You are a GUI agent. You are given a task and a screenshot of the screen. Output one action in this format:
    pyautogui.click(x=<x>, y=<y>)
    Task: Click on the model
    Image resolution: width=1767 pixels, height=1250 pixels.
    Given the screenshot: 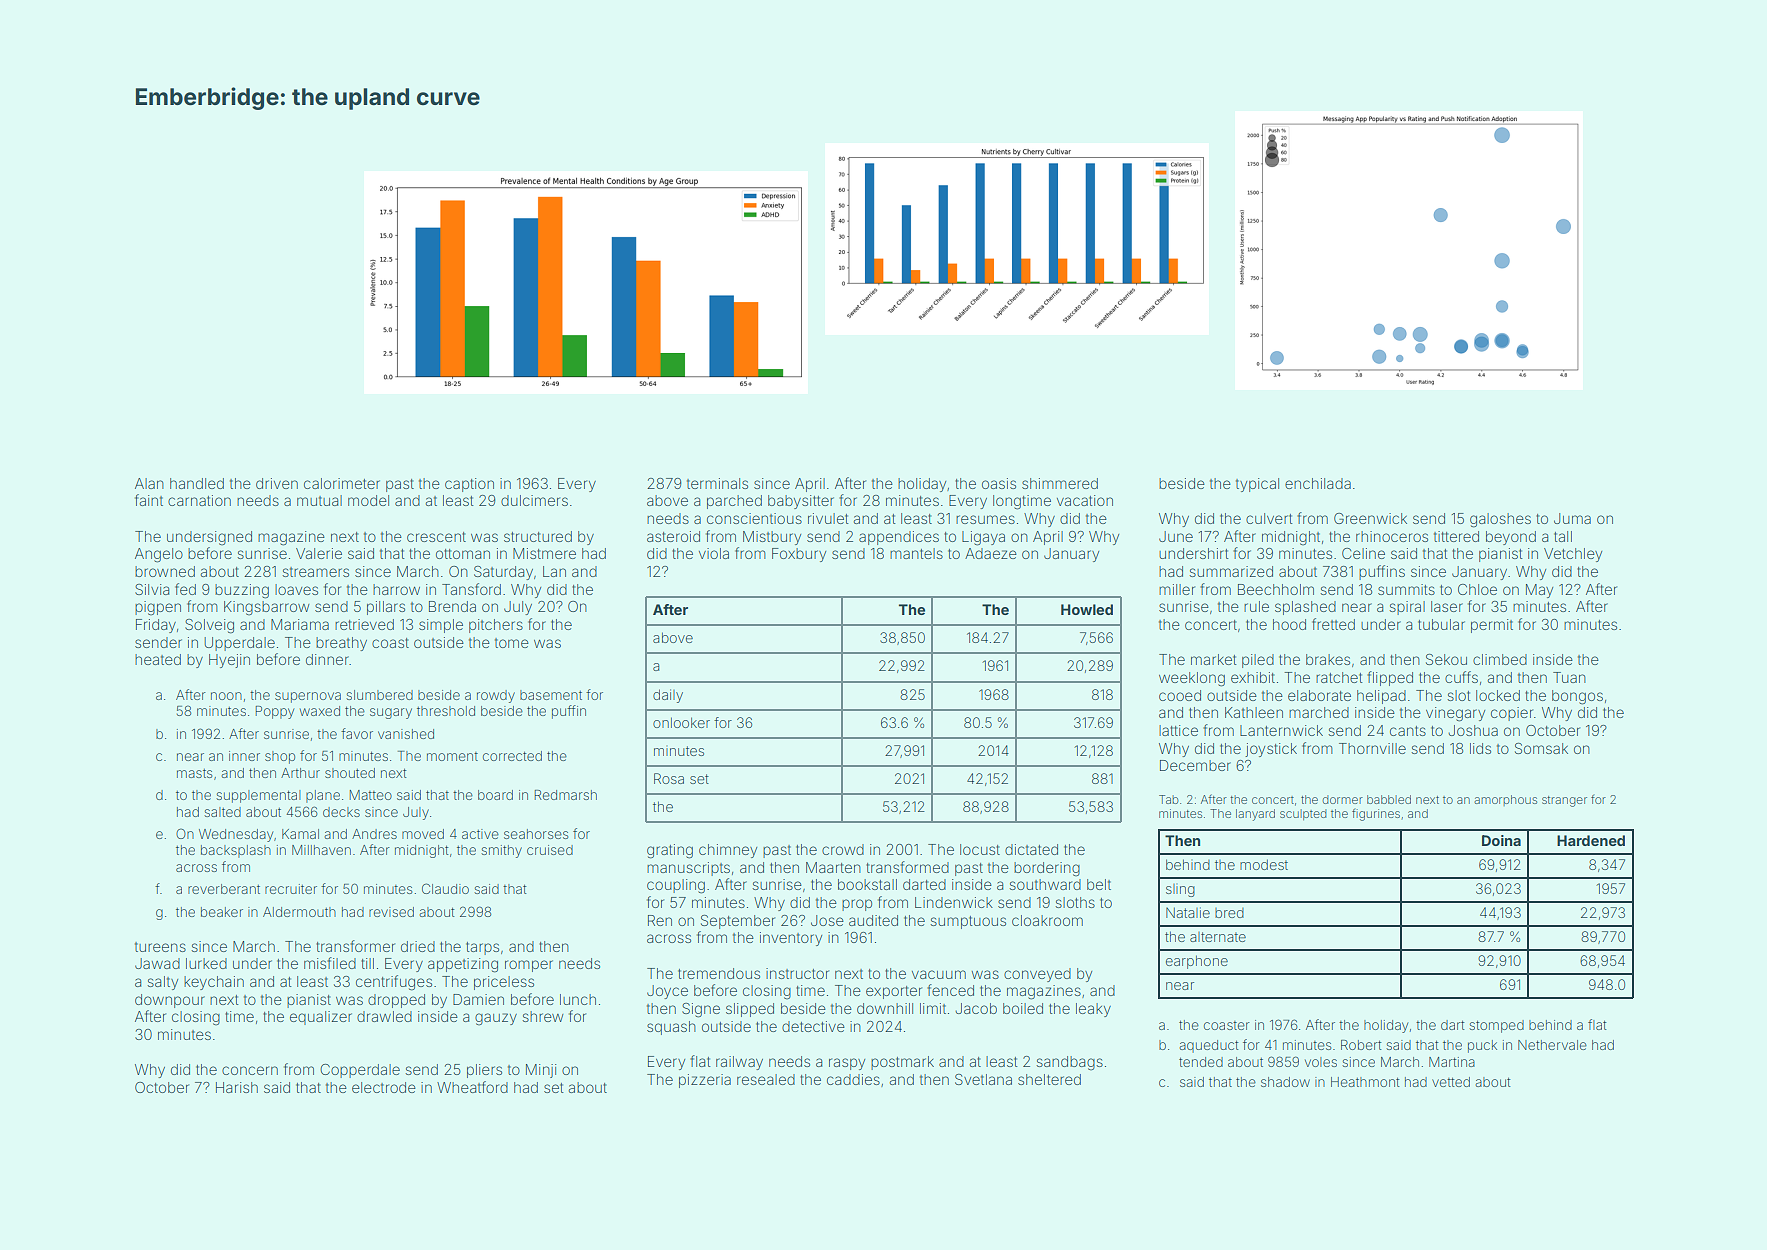 What is the action you would take?
    pyautogui.click(x=368, y=500)
